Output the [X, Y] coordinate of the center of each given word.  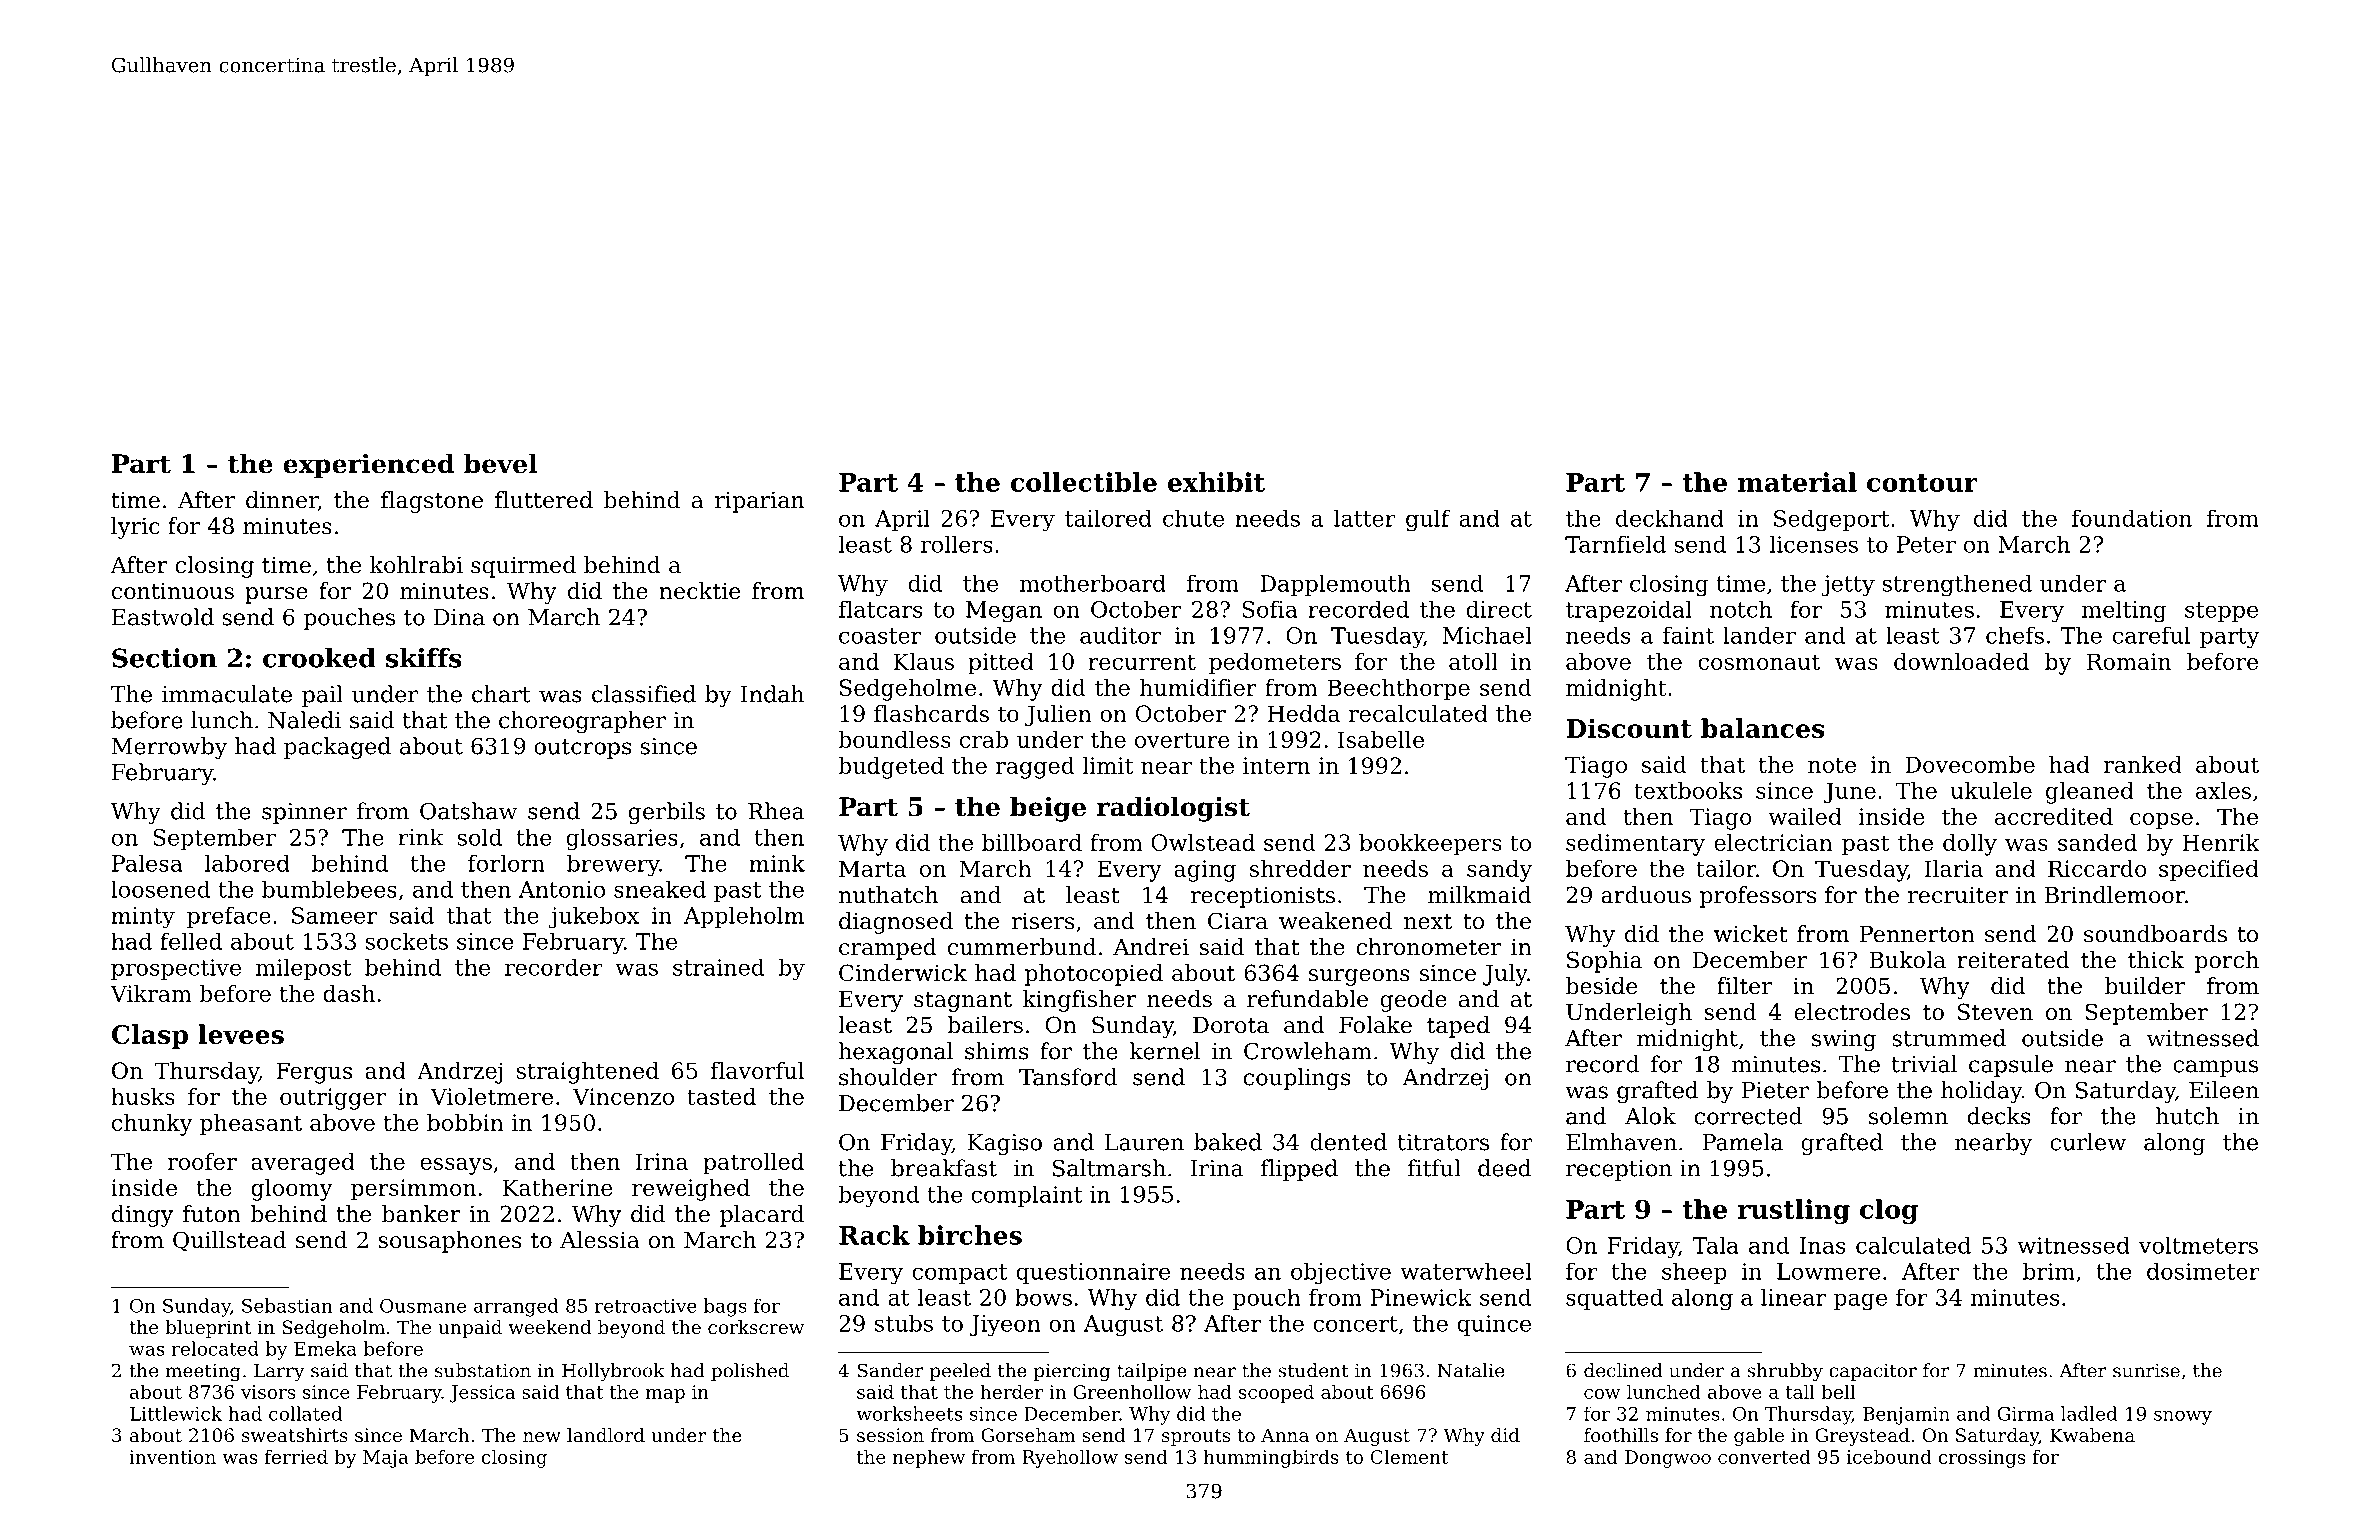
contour [1922, 483]
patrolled [753, 1164]
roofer [202, 1161]
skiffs [424, 658]
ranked [2143, 764]
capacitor [1873, 1372]
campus [2215, 1068]
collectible [1084, 482]
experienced [368, 466]
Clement [1409, 1456]
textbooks [1688, 790]
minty [143, 918]
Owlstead [1203, 842]
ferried [296, 1456]
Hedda [1304, 713]
